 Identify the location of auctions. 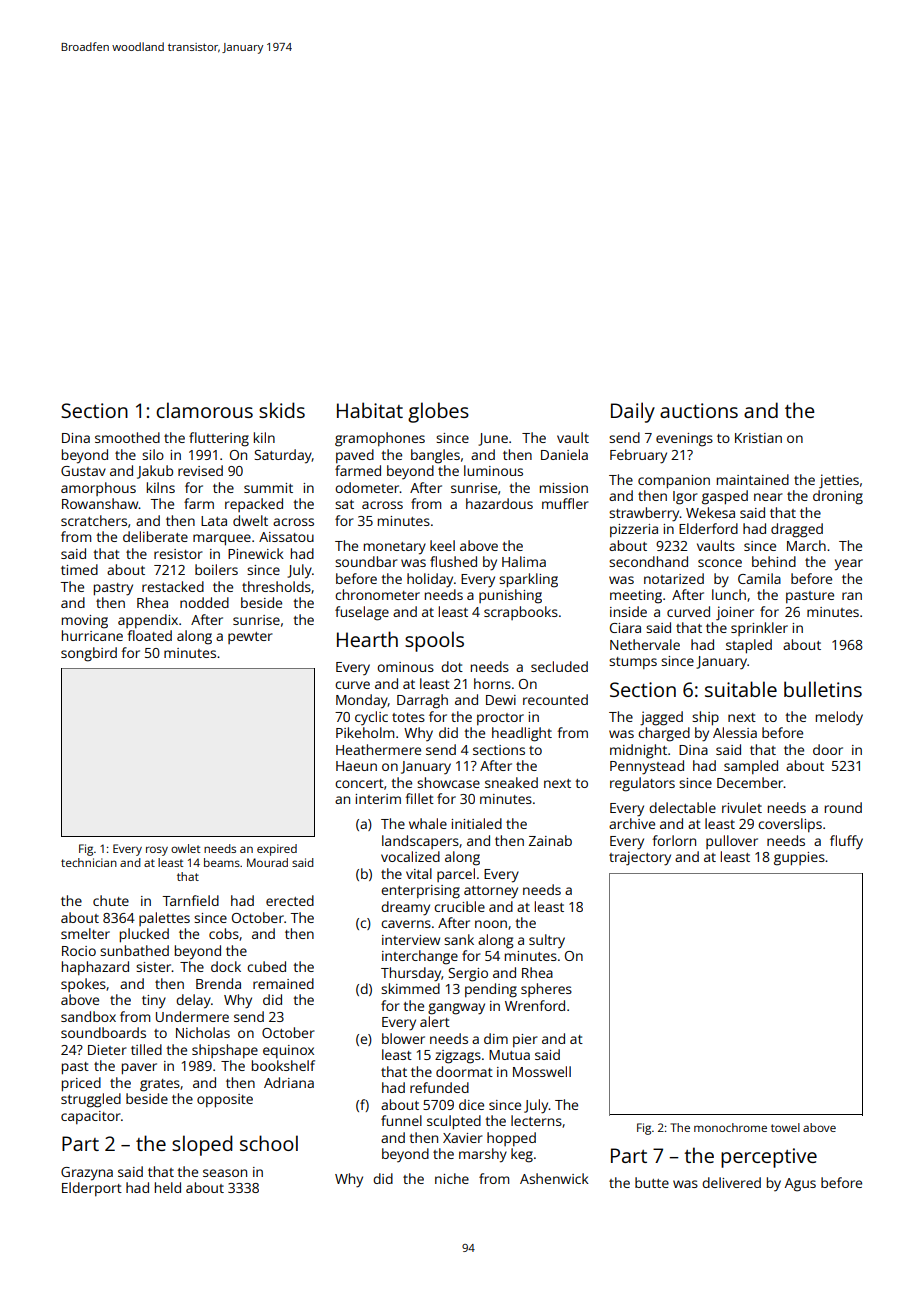
(699, 410).
